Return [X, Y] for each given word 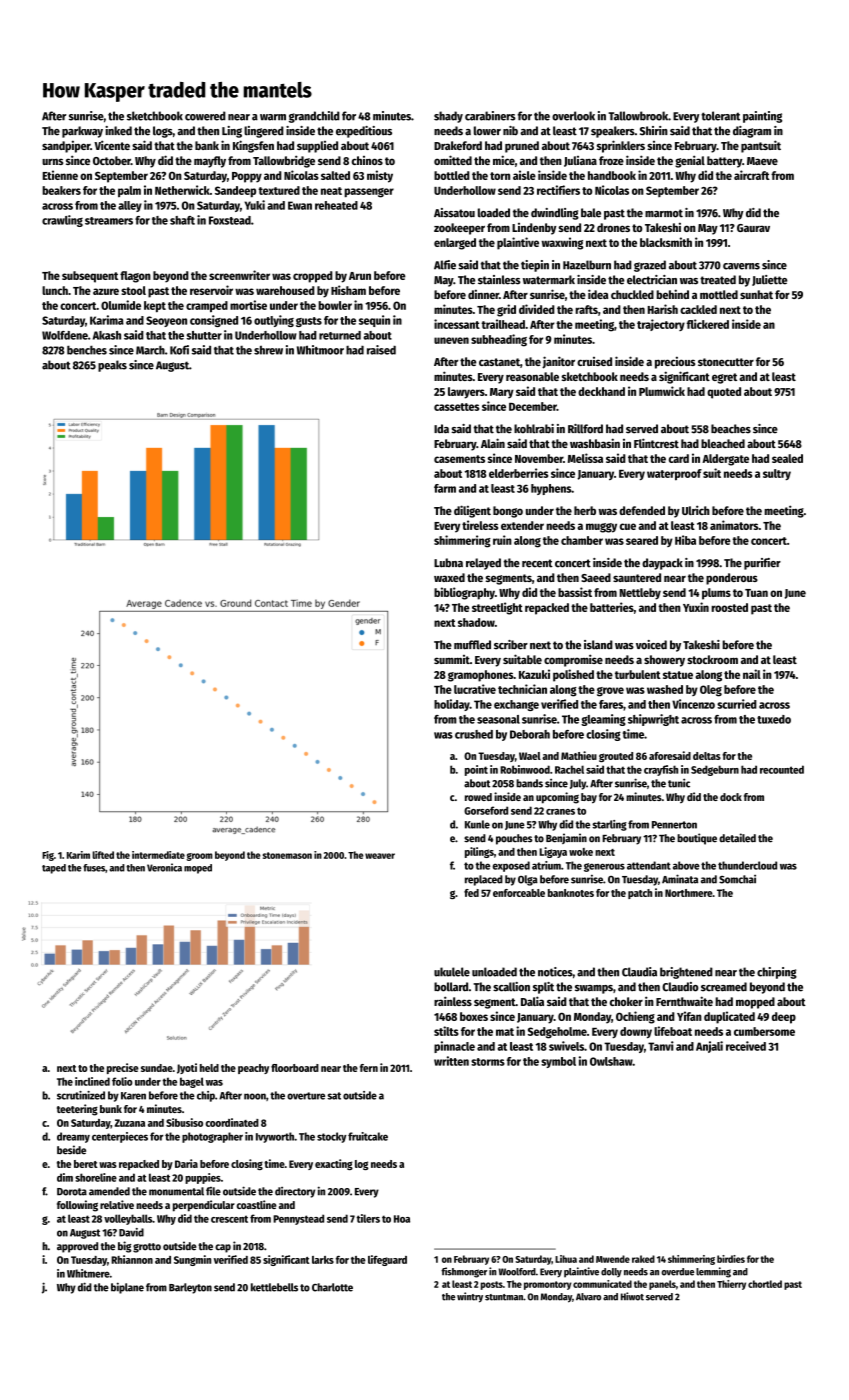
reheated [336, 205]
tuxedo [774, 719]
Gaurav [753, 228]
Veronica [164, 867]
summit [452, 659]
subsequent [90, 277]
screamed [724, 987]
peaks [112, 366]
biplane [127, 1288]
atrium [546, 865]
